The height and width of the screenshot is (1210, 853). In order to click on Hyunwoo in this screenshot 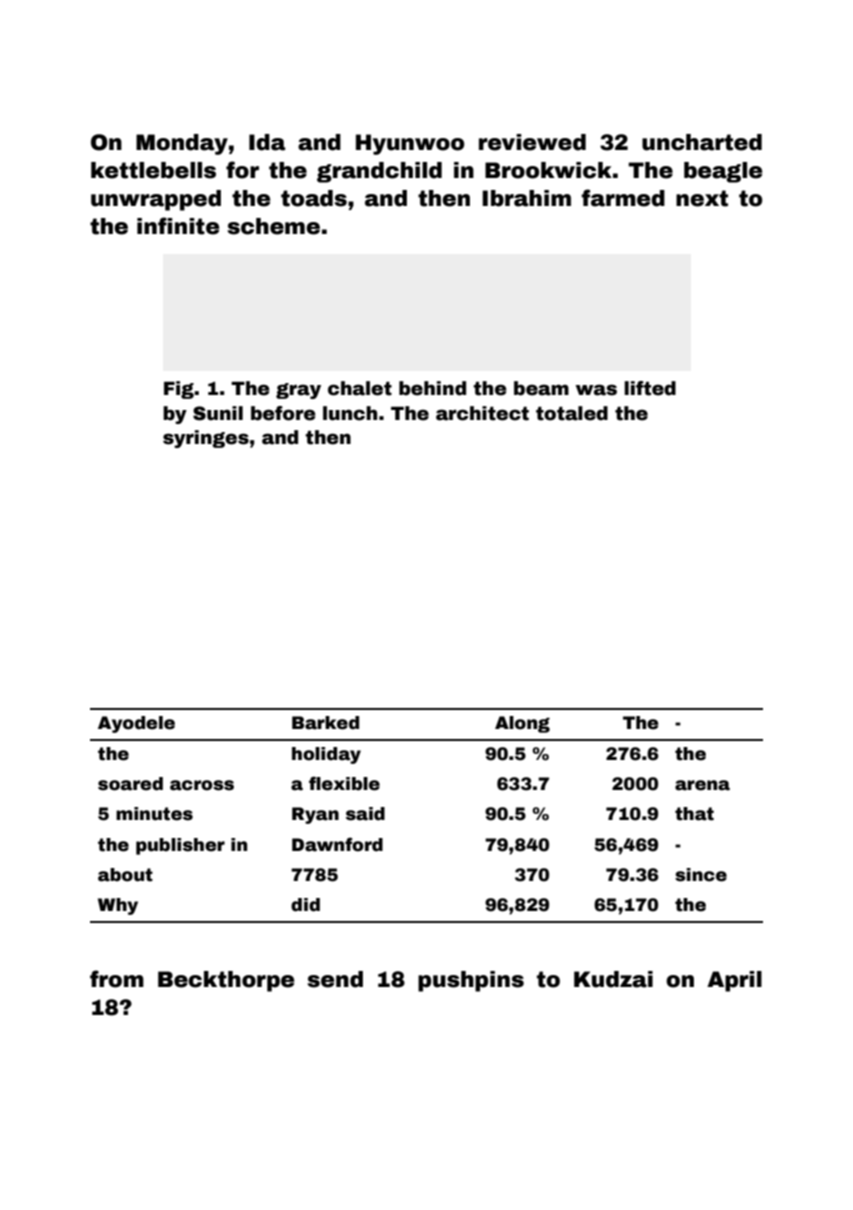, I will do `click(410, 144)`.
